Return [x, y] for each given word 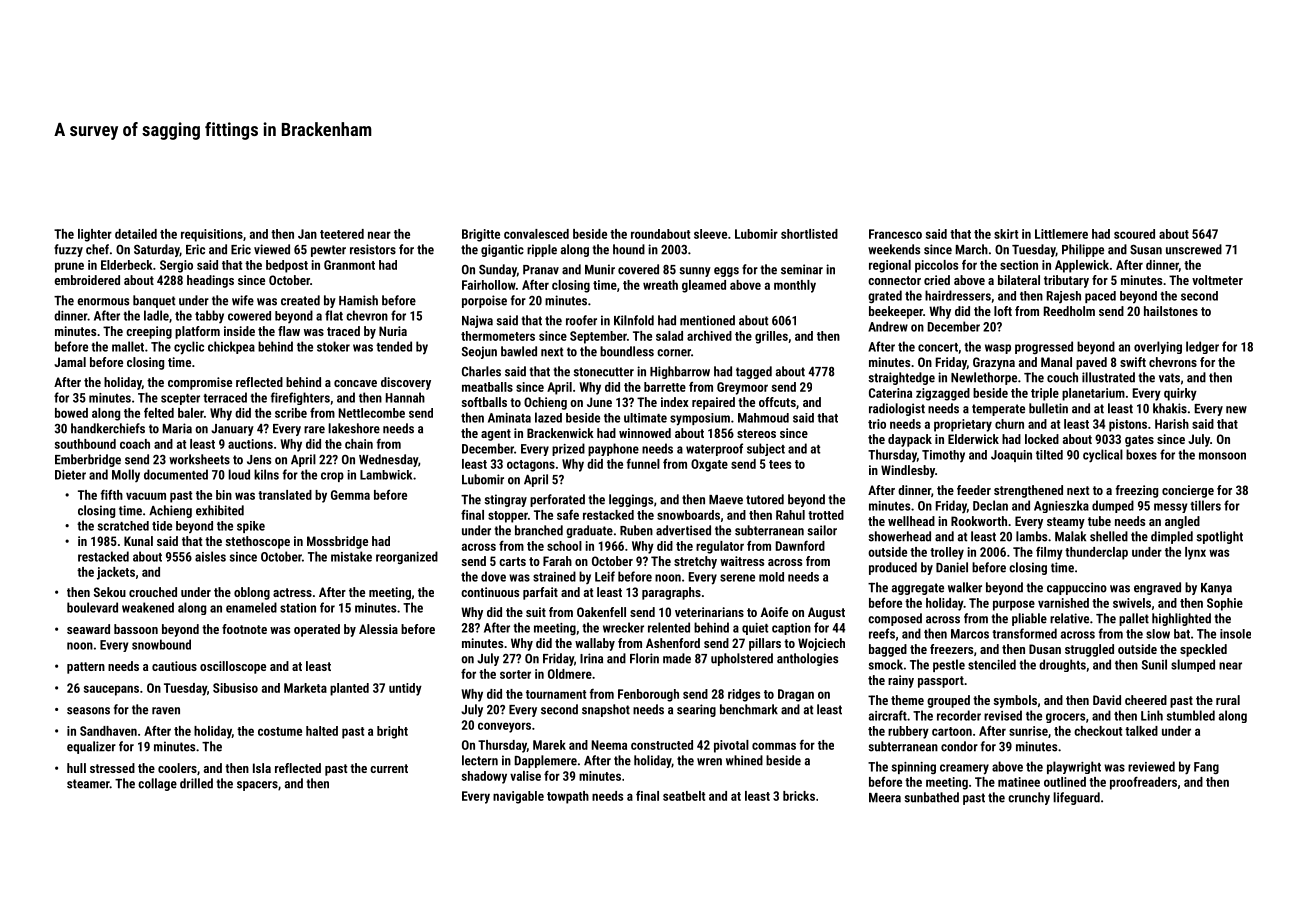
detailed [136, 234]
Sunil [1154, 664]
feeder [974, 490]
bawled [519, 351]
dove [493, 576]
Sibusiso [235, 688]
